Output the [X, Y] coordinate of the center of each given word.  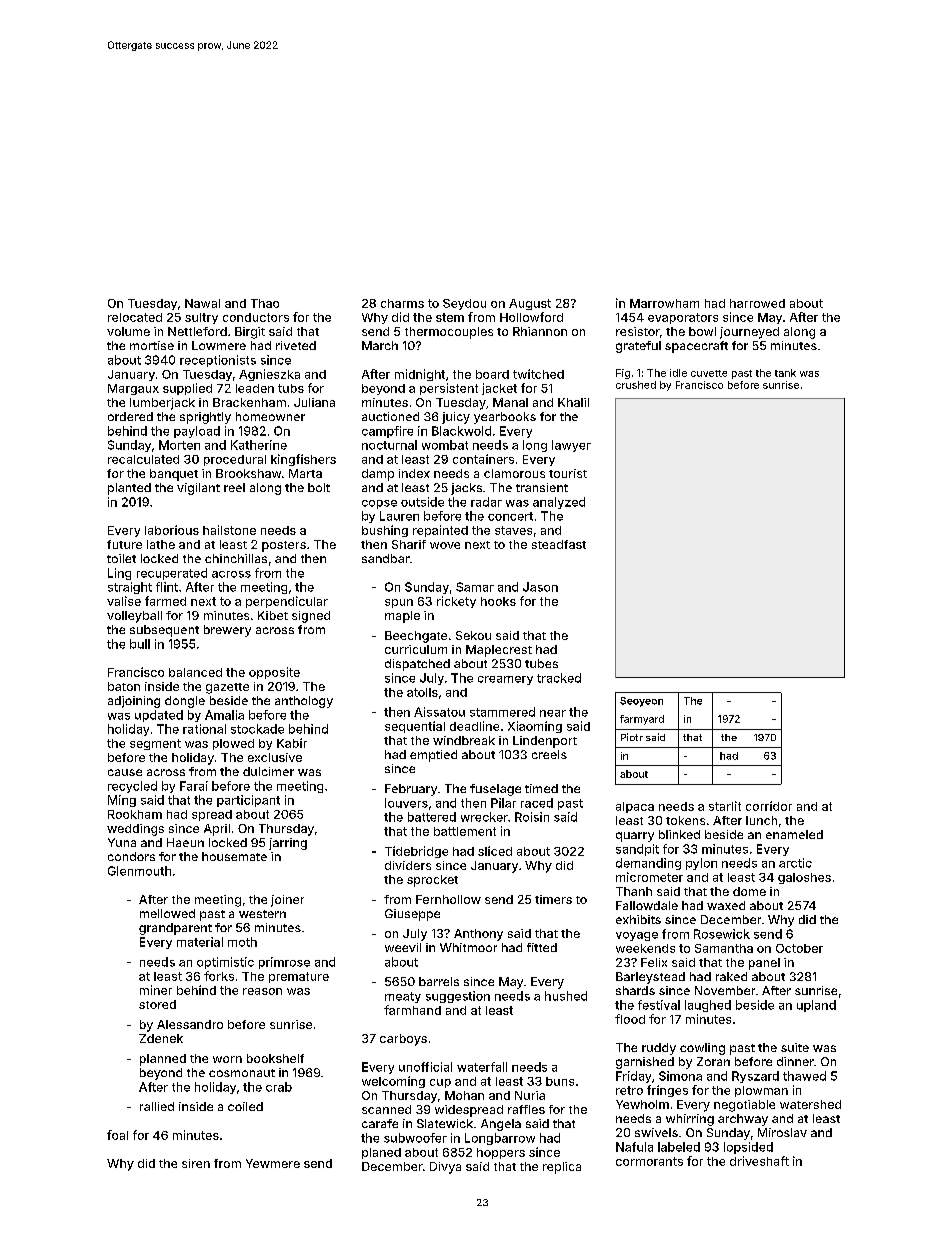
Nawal [202, 303]
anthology [304, 702]
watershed [810, 1104]
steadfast [559, 544]
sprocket [432, 881]
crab [279, 1087]
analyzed [559, 503]
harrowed [757, 303]
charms [402, 303]
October [799, 948]
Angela [501, 1125]
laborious [172, 530]
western [262, 914]
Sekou [473, 635]
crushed [636, 385]
